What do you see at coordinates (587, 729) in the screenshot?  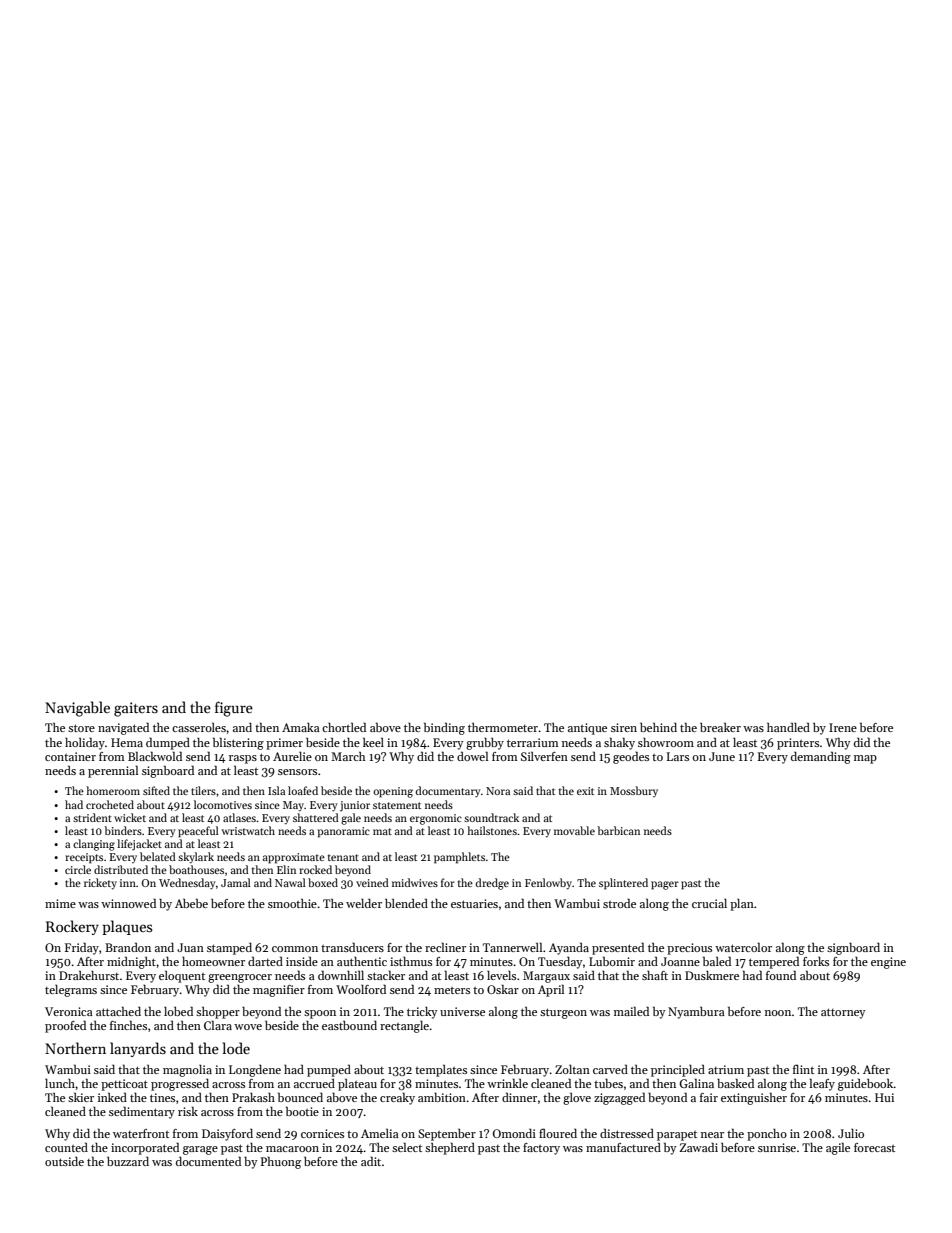 I see `antique` at bounding box center [587, 729].
